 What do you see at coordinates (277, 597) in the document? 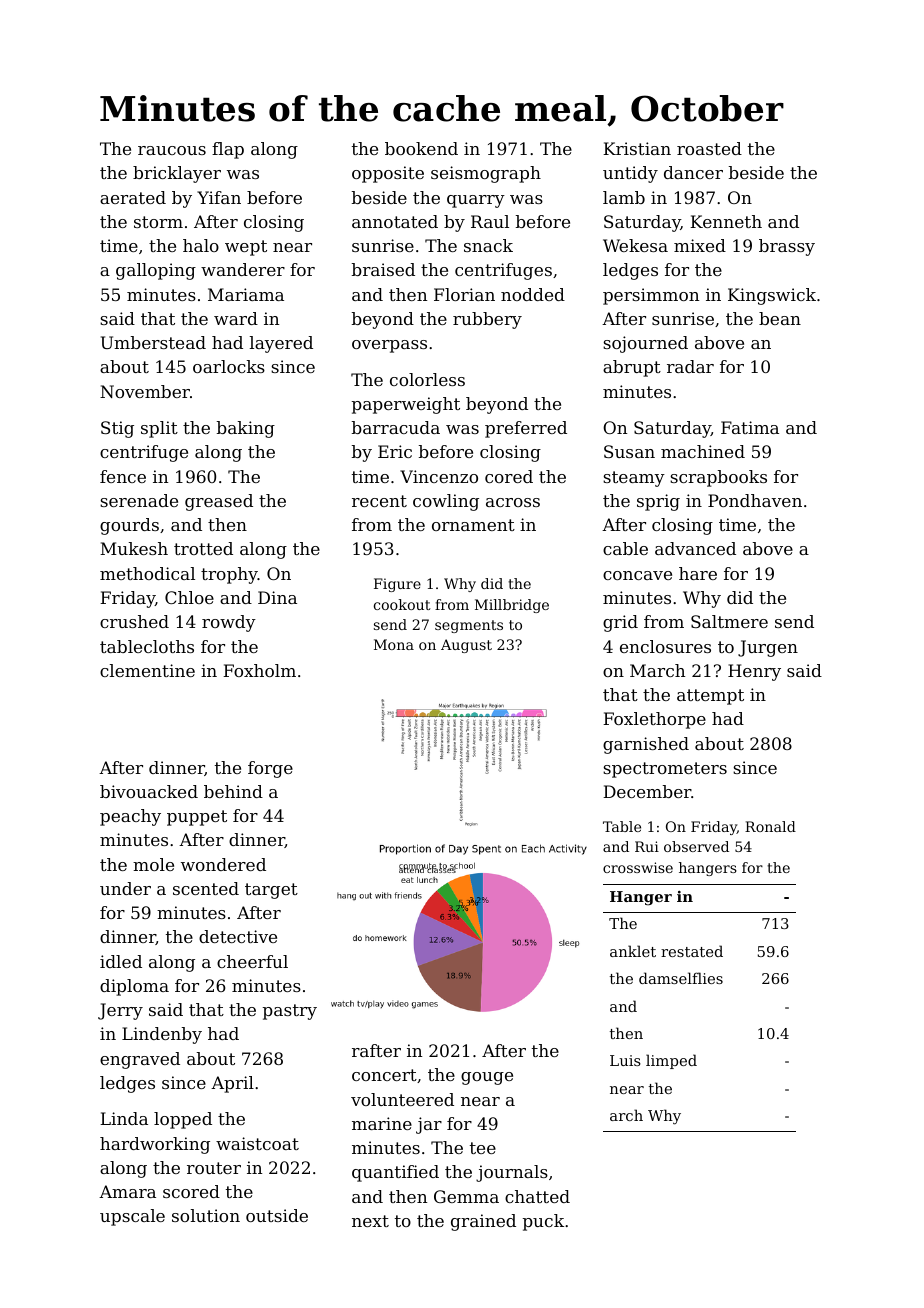
I see `Dina` at bounding box center [277, 597].
